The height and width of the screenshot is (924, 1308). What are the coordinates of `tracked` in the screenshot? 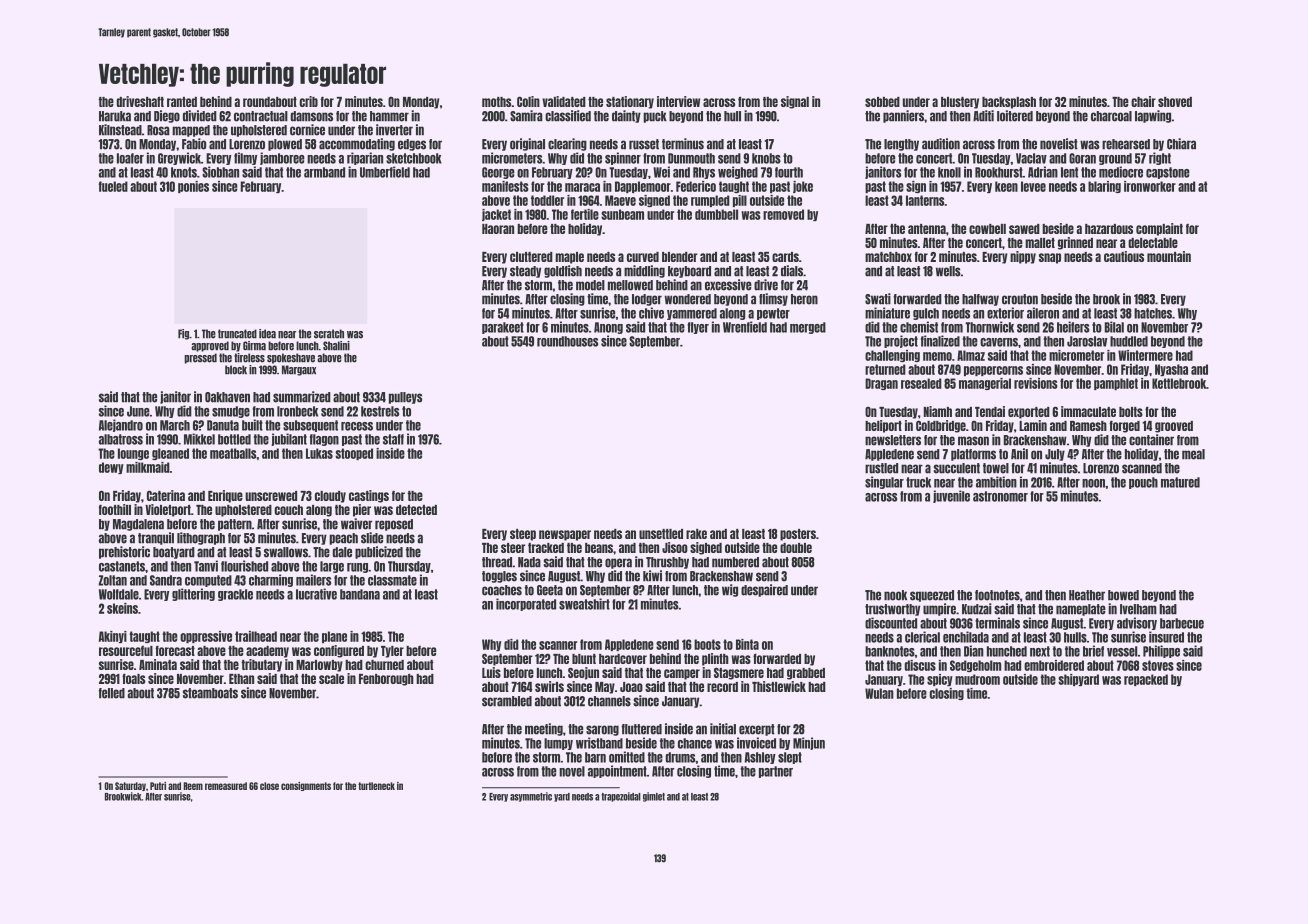 It's located at (546, 548).
